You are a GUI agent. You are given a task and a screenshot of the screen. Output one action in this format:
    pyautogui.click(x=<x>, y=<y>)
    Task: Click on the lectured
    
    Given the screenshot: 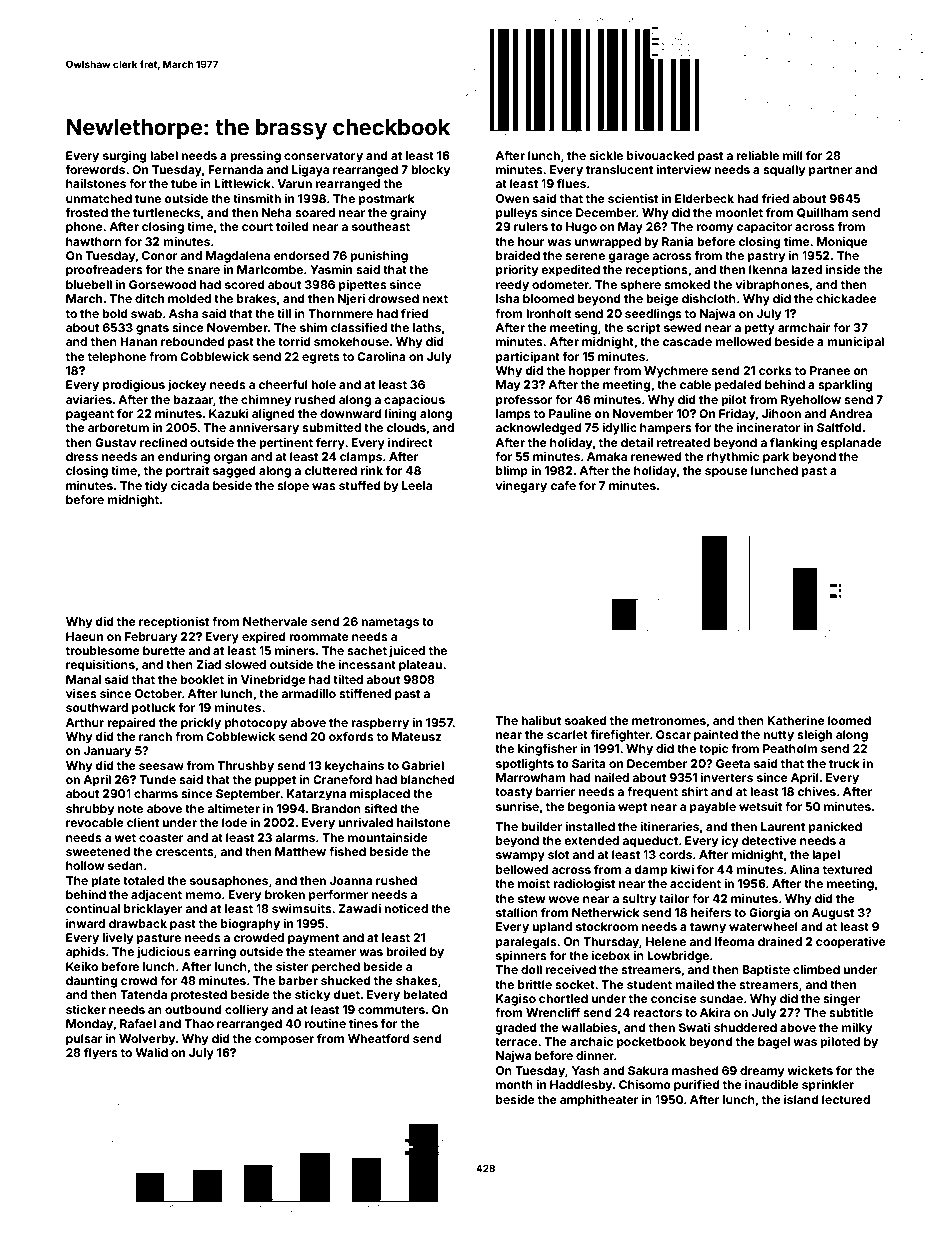 What is the action you would take?
    pyautogui.click(x=846, y=1099)
